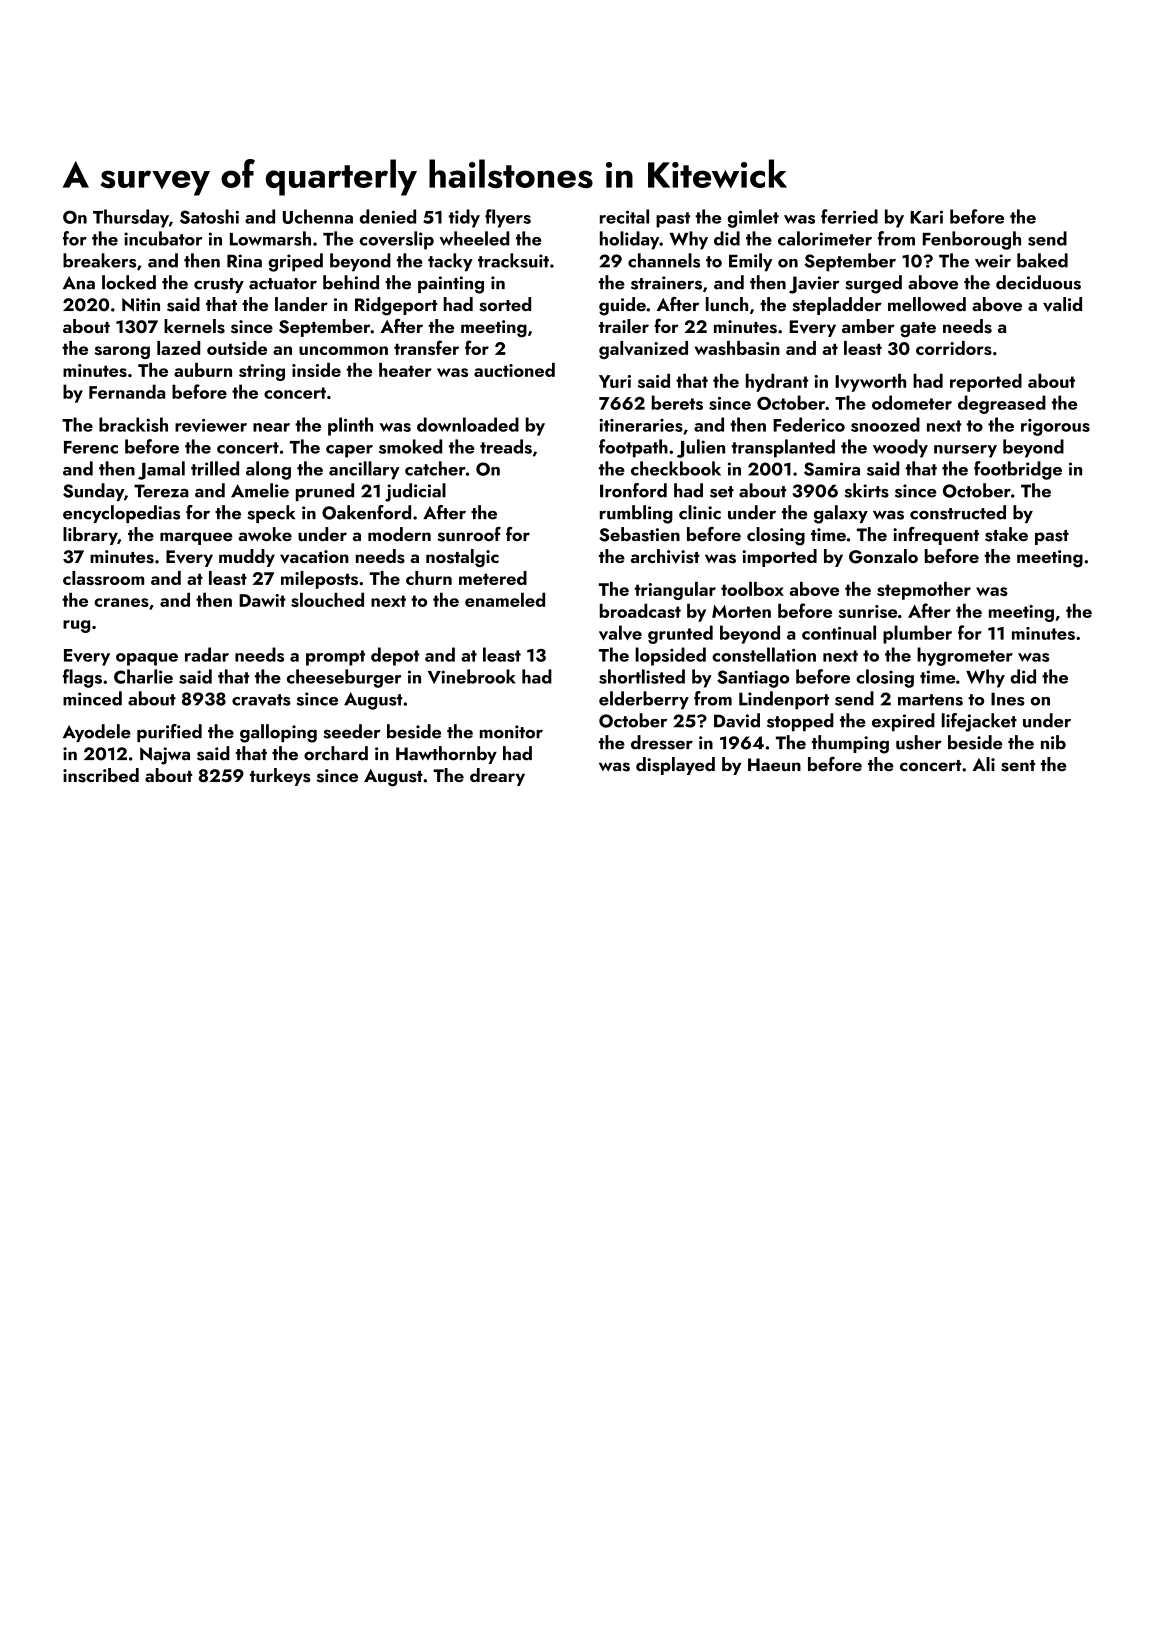 The height and width of the screenshot is (1634, 1155). What do you see at coordinates (99, 260) in the screenshot?
I see `breakers` at bounding box center [99, 260].
